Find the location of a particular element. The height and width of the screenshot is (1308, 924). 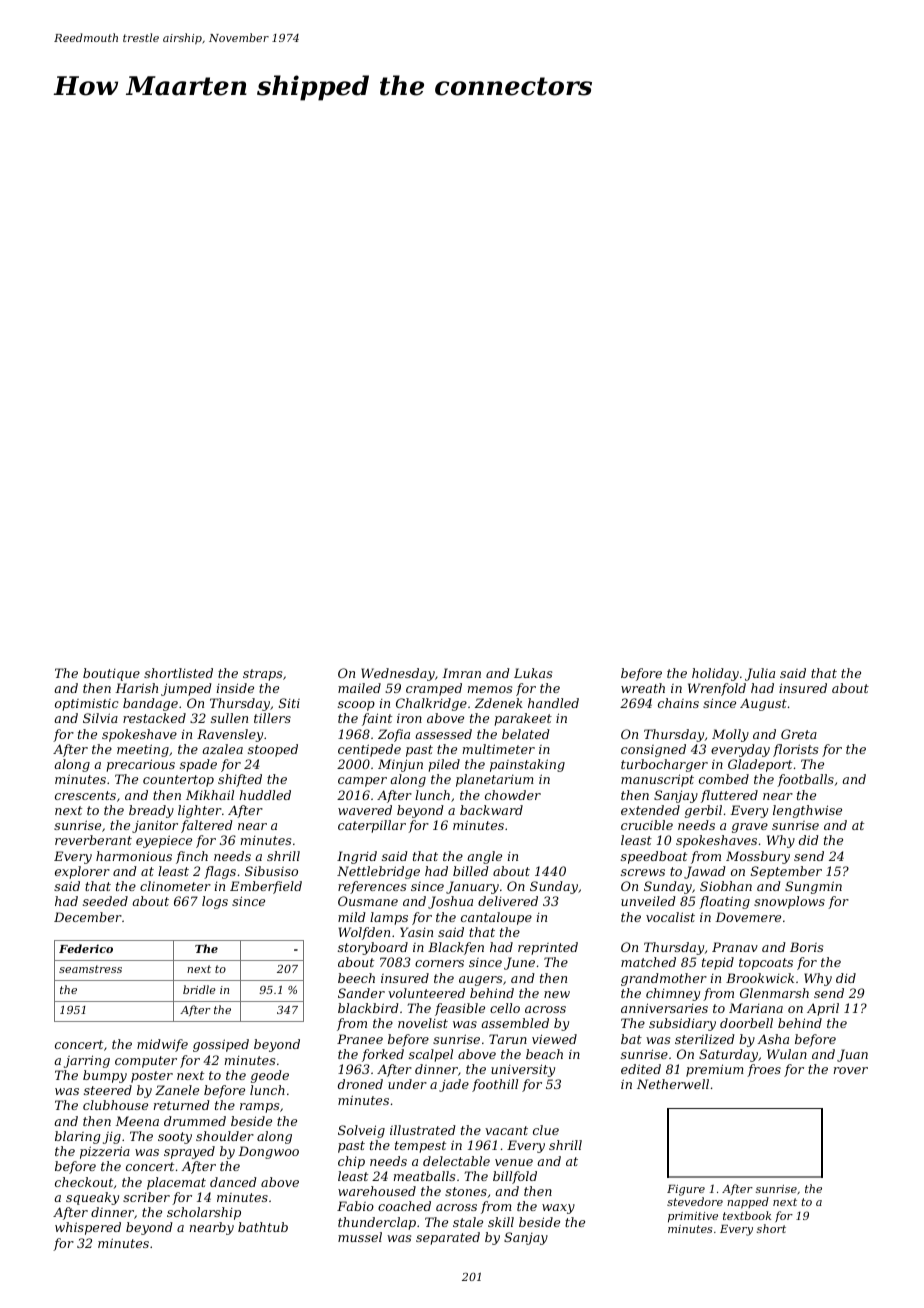

Julia is located at coordinates (760, 674).
